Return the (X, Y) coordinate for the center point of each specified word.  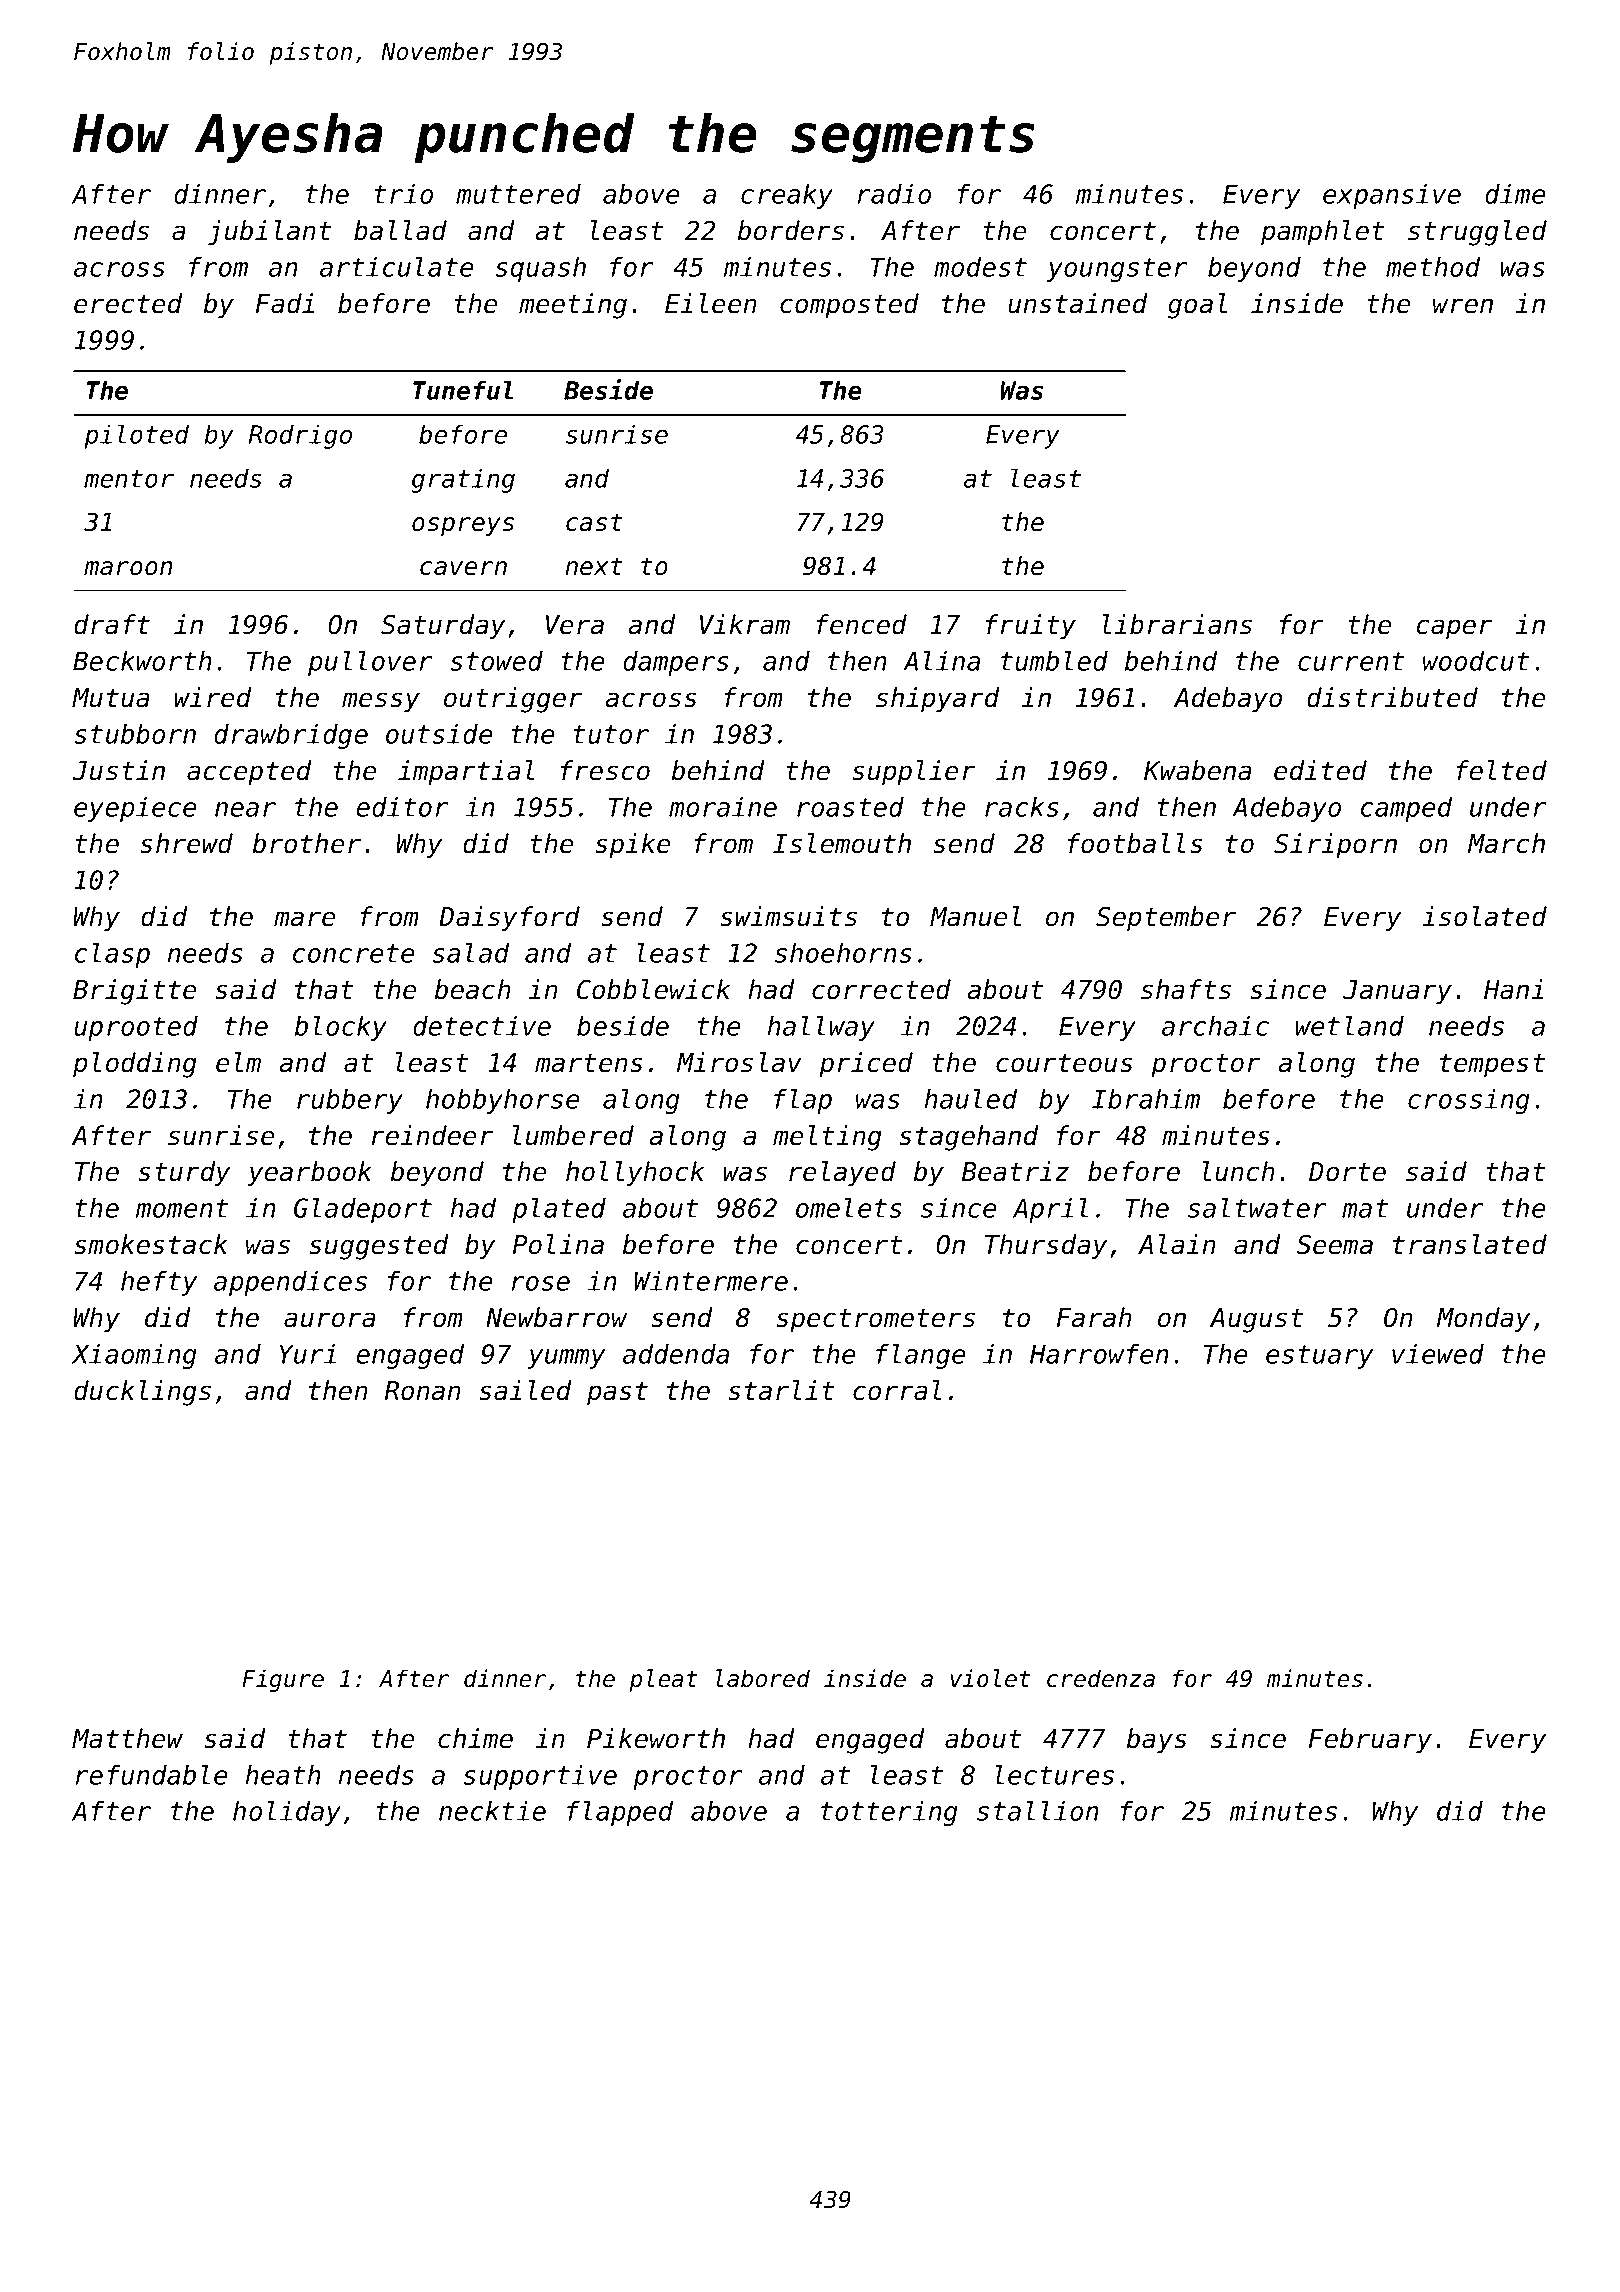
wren (1463, 306)
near (245, 809)
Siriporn (1335, 846)
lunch (1238, 1171)
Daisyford (509, 919)
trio (403, 194)
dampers (676, 663)
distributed (1392, 697)
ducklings (142, 1393)
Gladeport (363, 1210)
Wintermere (711, 1281)
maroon (128, 568)
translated (1470, 1244)
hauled (970, 1098)
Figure (283, 1680)
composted (849, 306)
